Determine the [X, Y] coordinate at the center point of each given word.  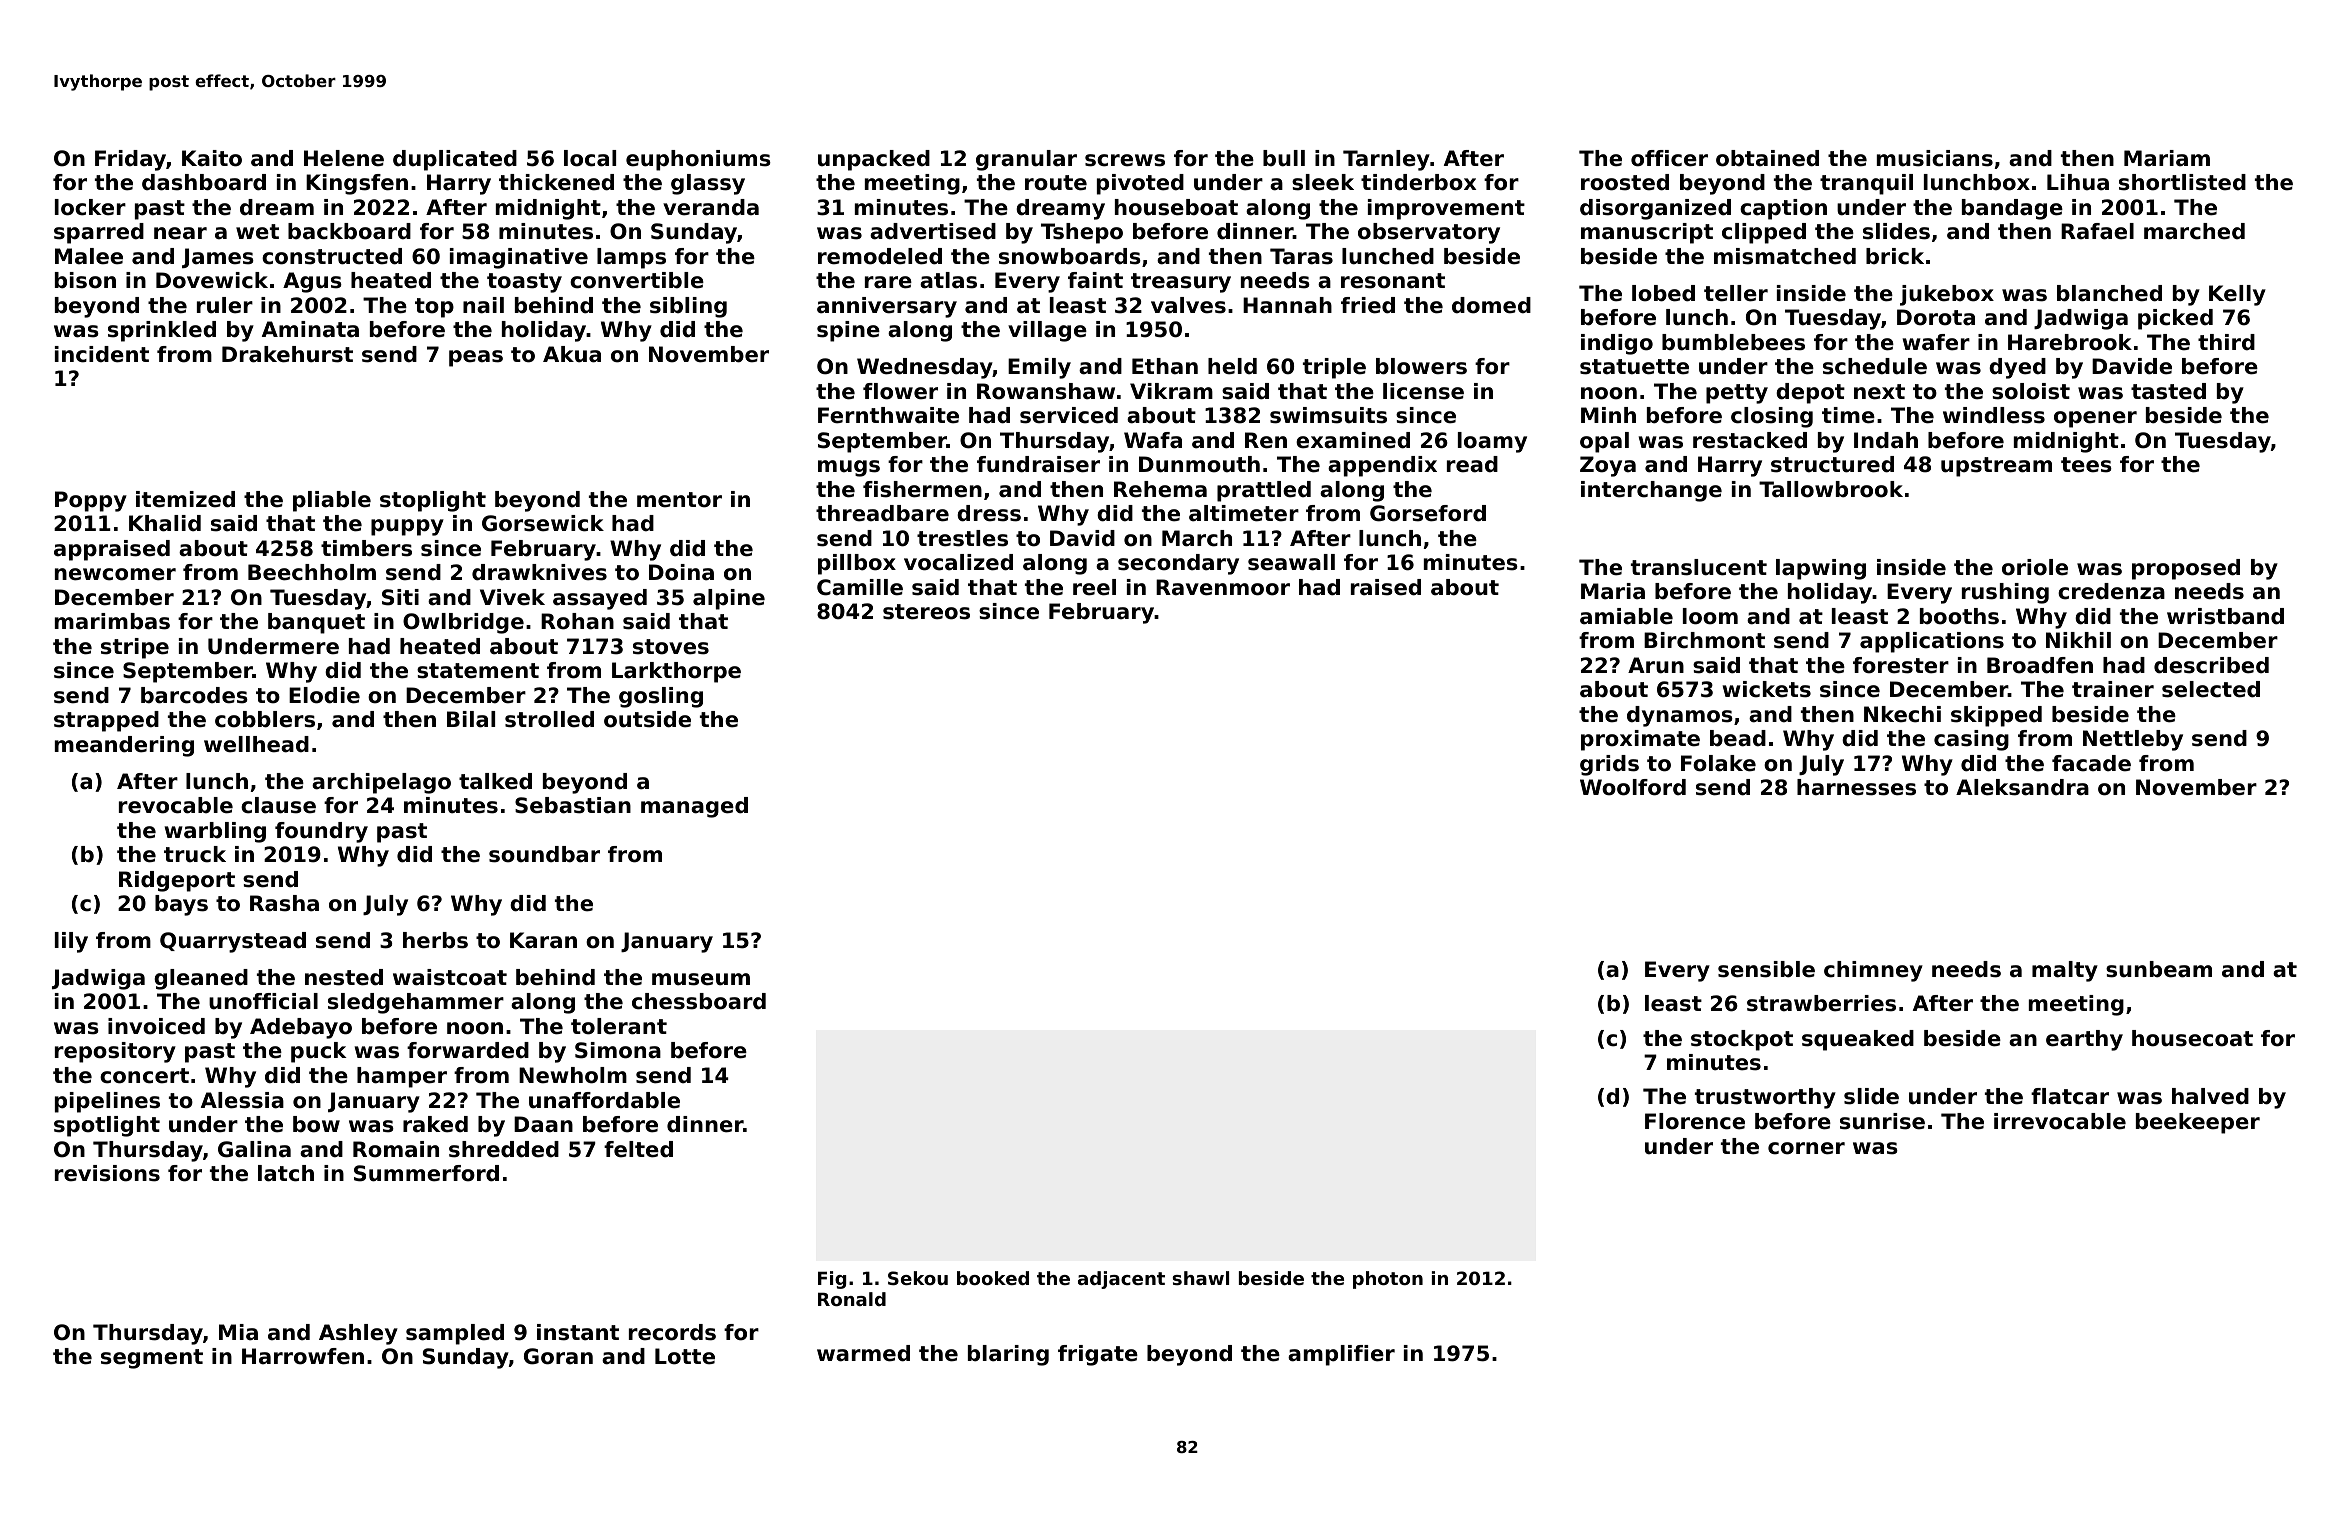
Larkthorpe [676, 672]
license [1423, 391]
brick [1895, 256]
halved [2210, 1096]
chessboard [699, 1001]
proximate [1640, 740]
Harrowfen [303, 1356]
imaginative [519, 258]
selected [2211, 689]
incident [102, 354]
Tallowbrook [1831, 489]
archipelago [381, 783]
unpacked [874, 160]
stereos [926, 612]
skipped [1996, 716]
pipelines [107, 1102]
